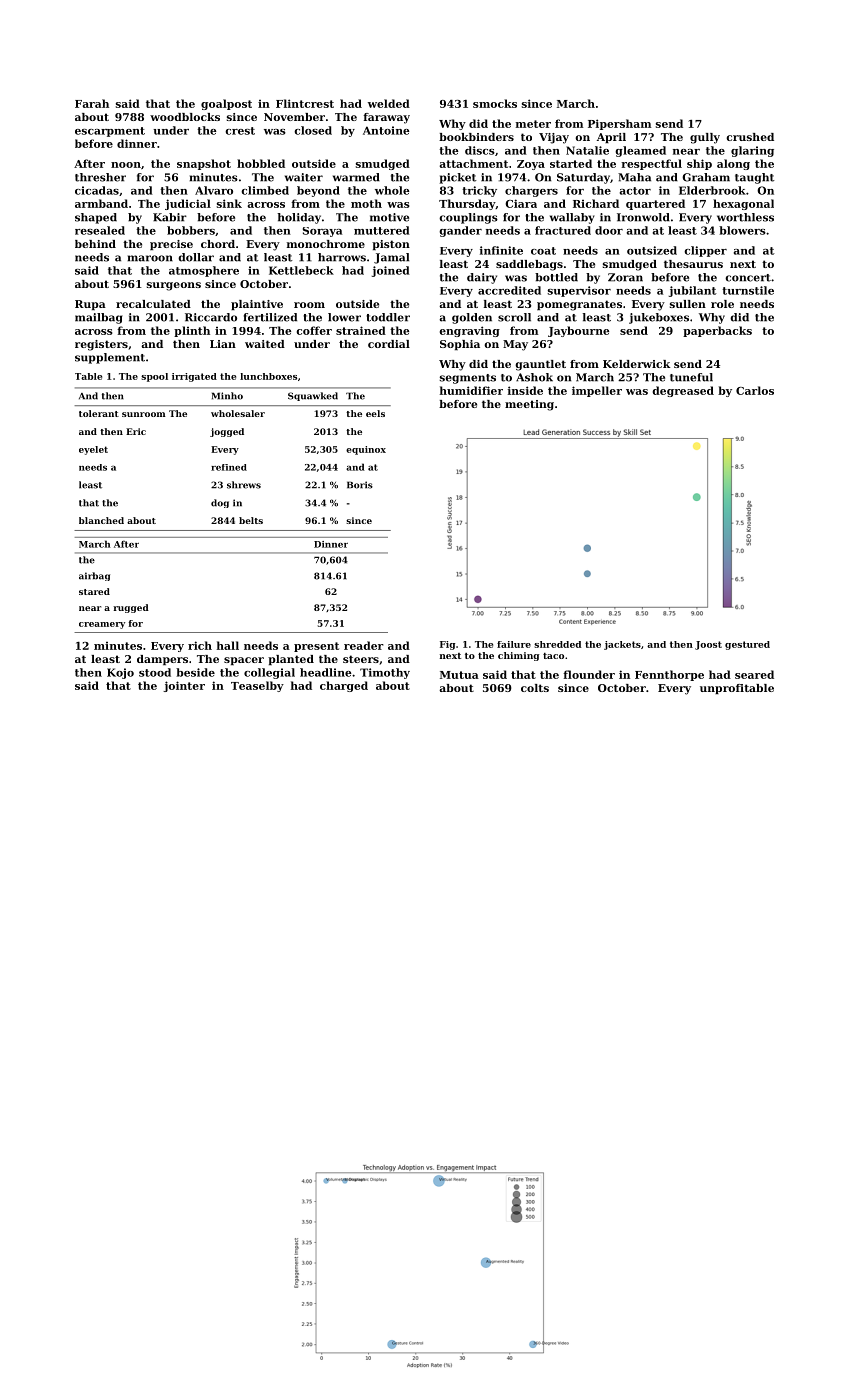 The width and height of the image is (849, 1400). I want to click on Joost, so click(708, 645).
